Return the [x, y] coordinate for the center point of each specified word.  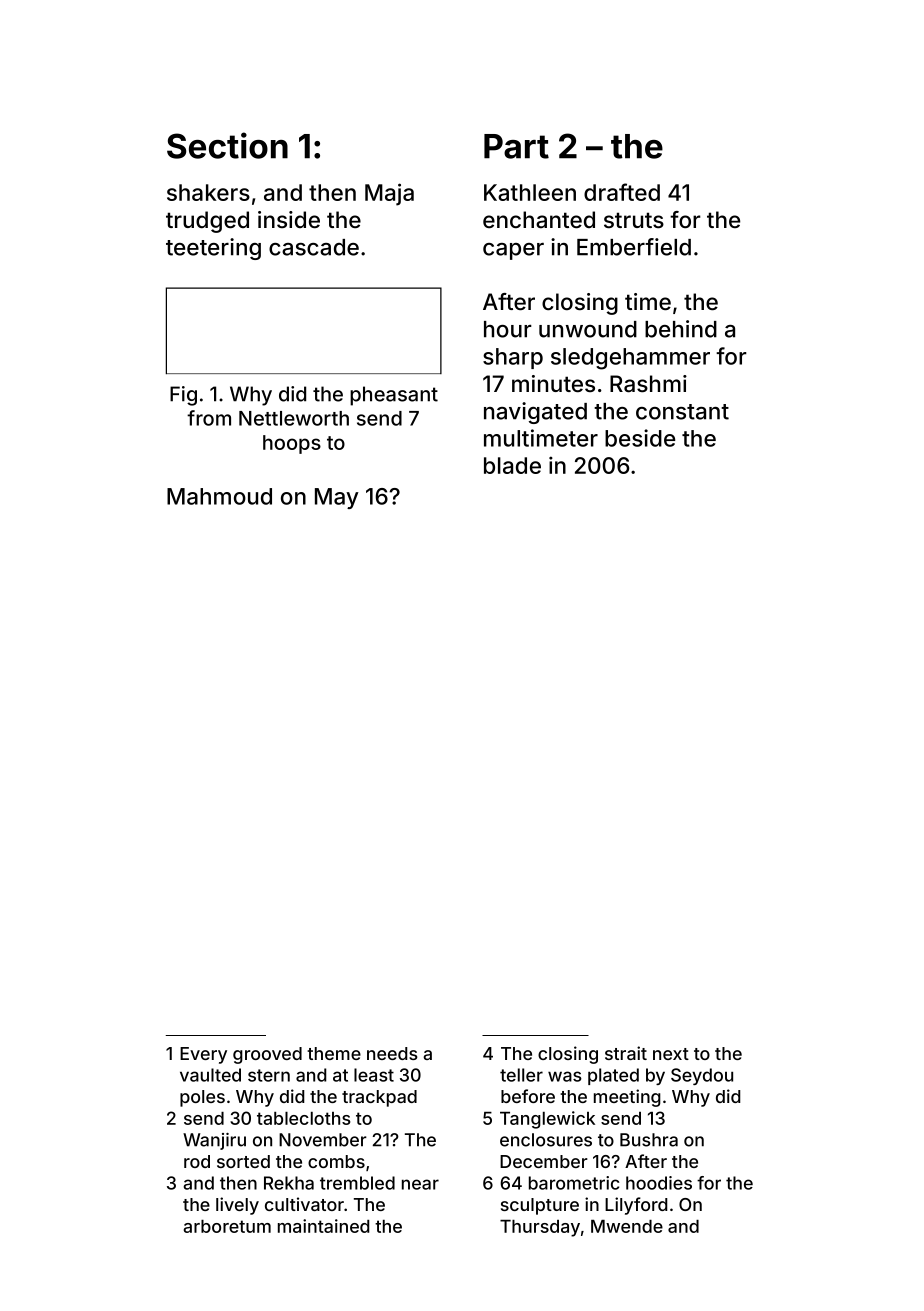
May [337, 498]
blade [512, 465]
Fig [183, 396]
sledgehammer [630, 359]
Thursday [540, 1228]
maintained [323, 1226]
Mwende [627, 1226]
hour [508, 329]
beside [640, 438]
